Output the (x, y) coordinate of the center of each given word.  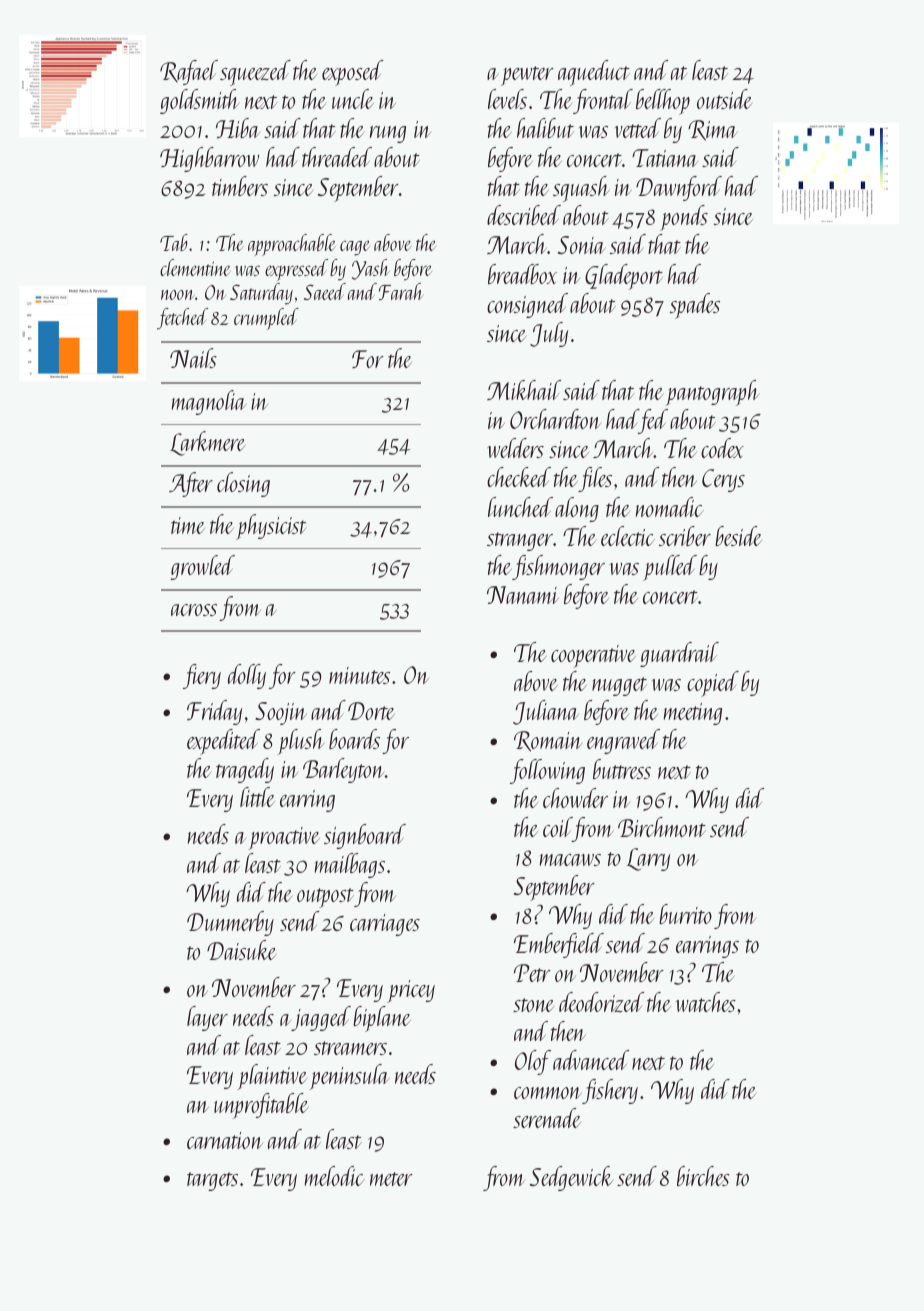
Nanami (523, 595)
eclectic (628, 536)
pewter (527, 76)
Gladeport (624, 277)
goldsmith (200, 101)
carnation (225, 1140)
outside (724, 99)
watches (706, 1002)
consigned (527, 305)
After (191, 484)
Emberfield (559, 945)
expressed (296, 270)
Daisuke (241, 950)
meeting (693, 714)
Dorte (371, 711)
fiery (202, 676)
